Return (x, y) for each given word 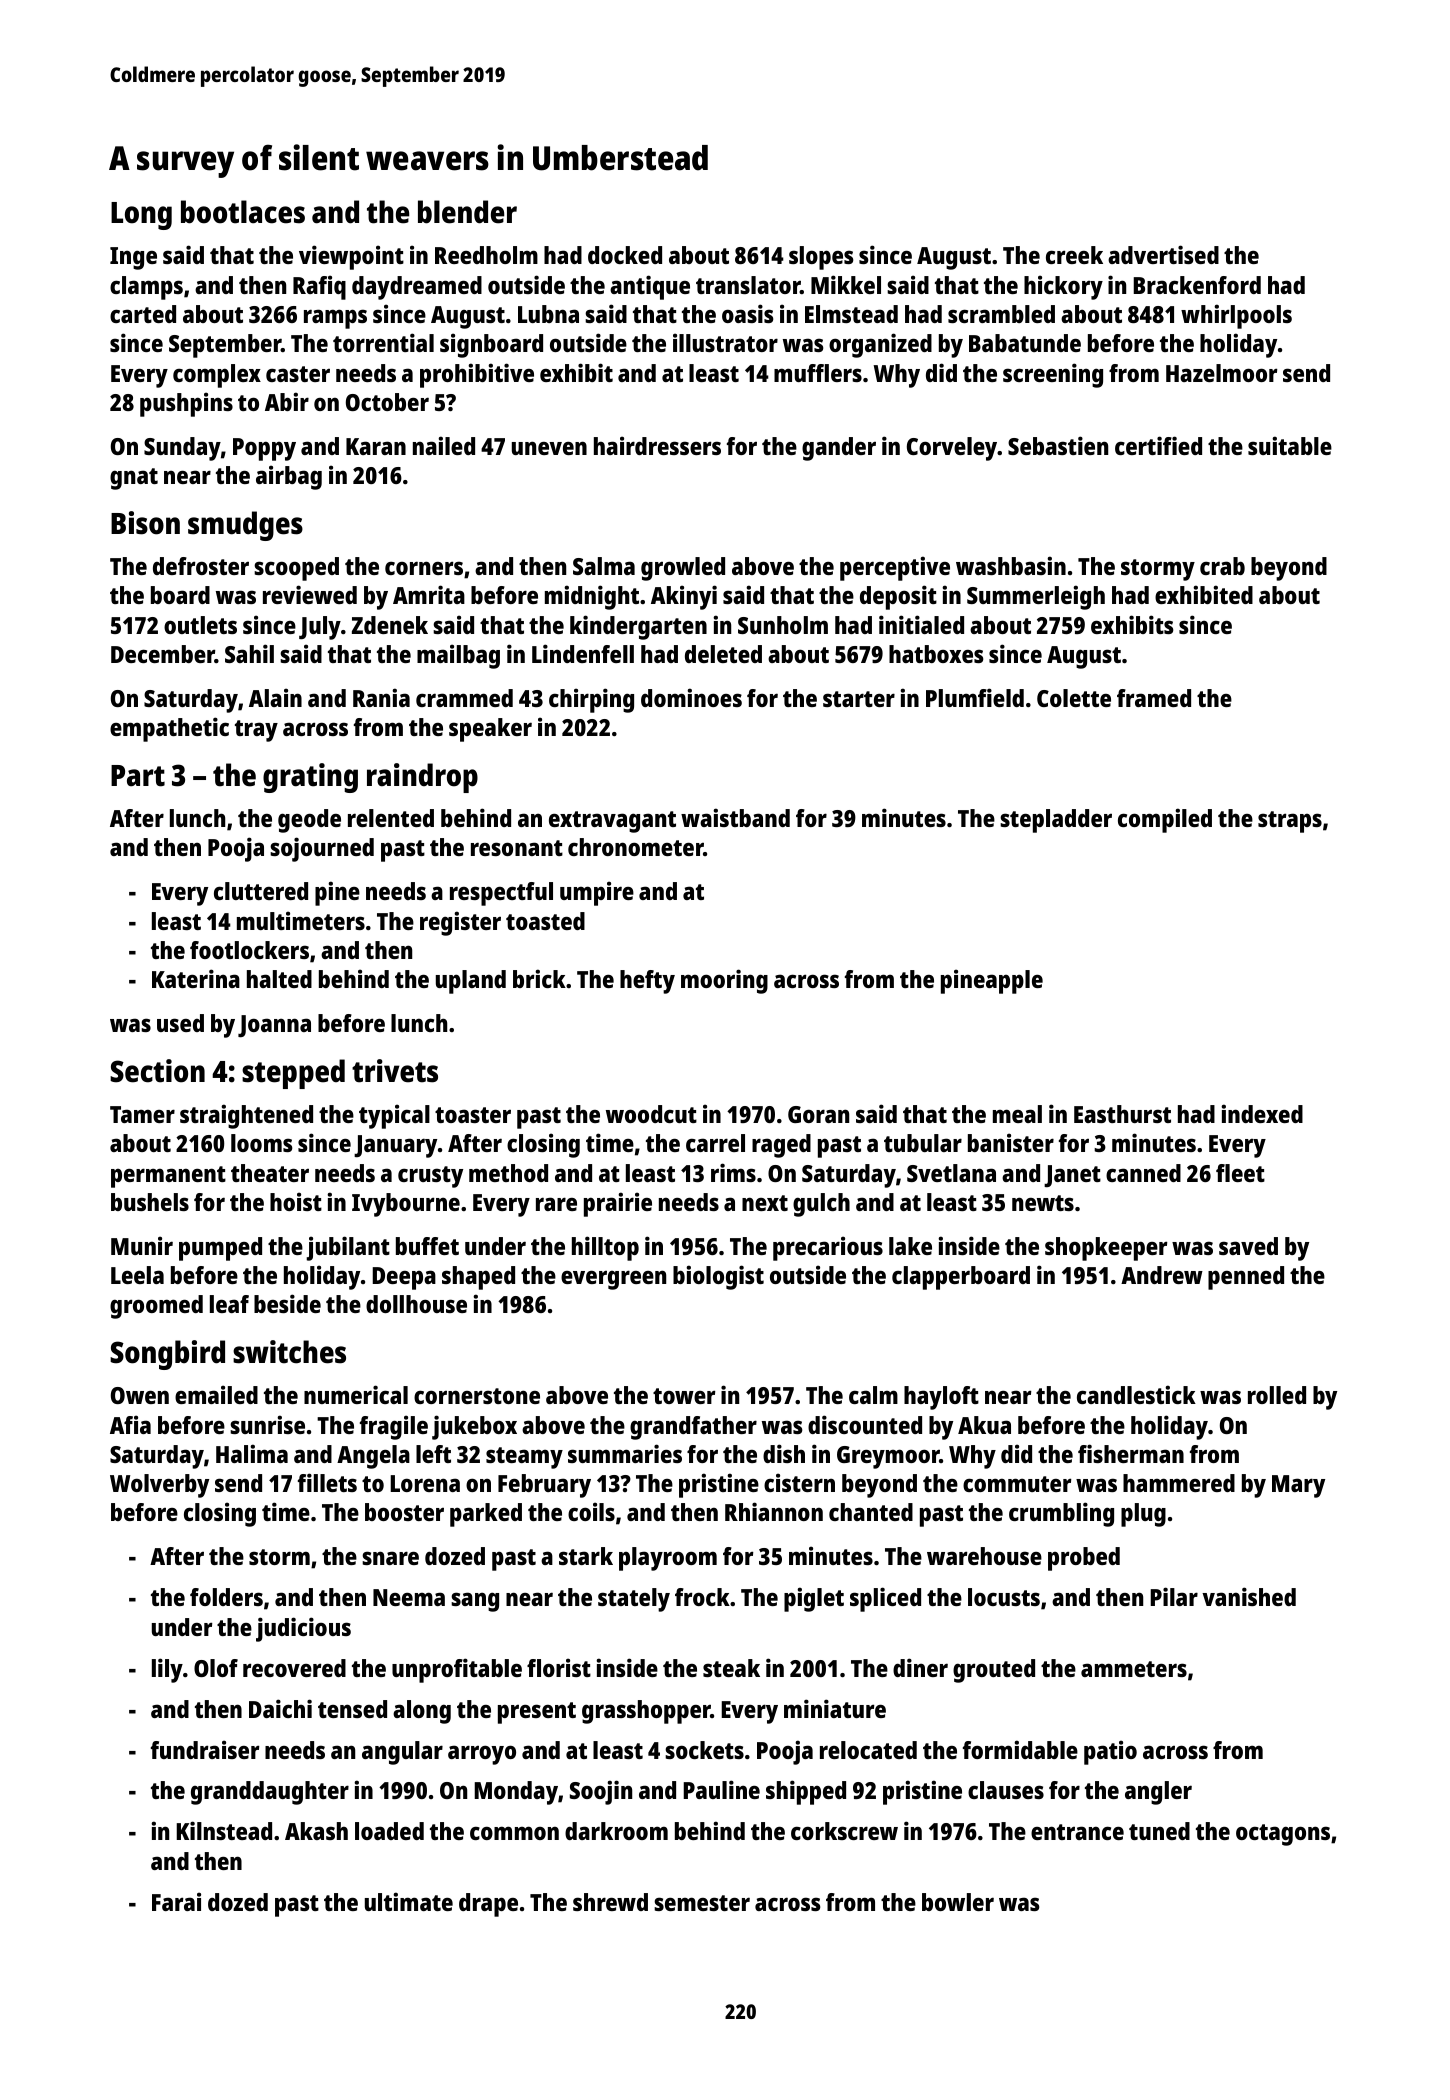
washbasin (1011, 565)
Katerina (196, 978)
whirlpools (1236, 316)
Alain (275, 697)
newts (1043, 1203)
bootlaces (243, 212)
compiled (1165, 820)
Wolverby (159, 1486)
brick (539, 978)
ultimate (409, 1901)
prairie (618, 1204)
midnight (592, 597)
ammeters (1134, 1669)
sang (475, 1602)
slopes (821, 258)
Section (157, 1071)
